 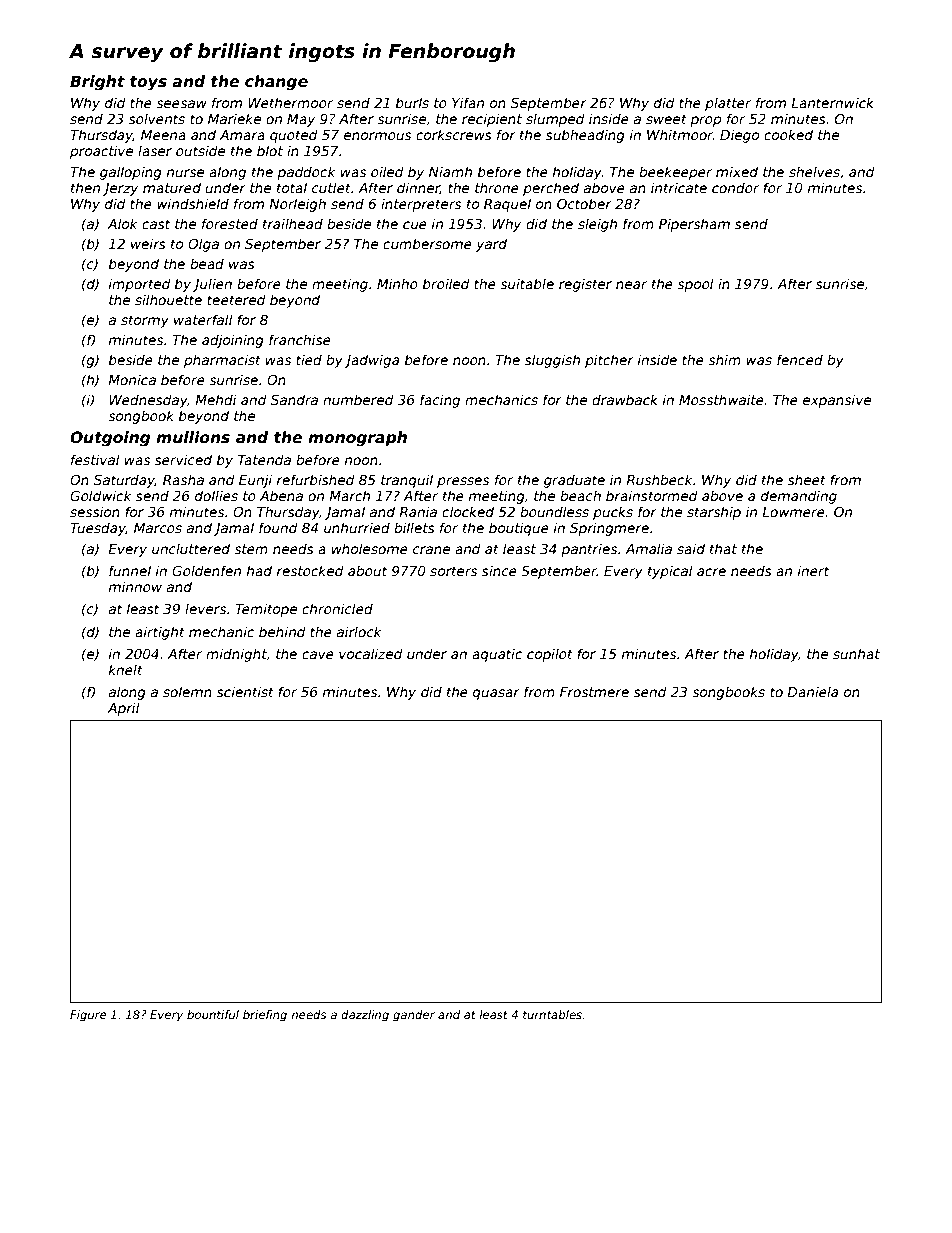 What do you see at coordinates (276, 83) in the image?
I see `change` at bounding box center [276, 83].
